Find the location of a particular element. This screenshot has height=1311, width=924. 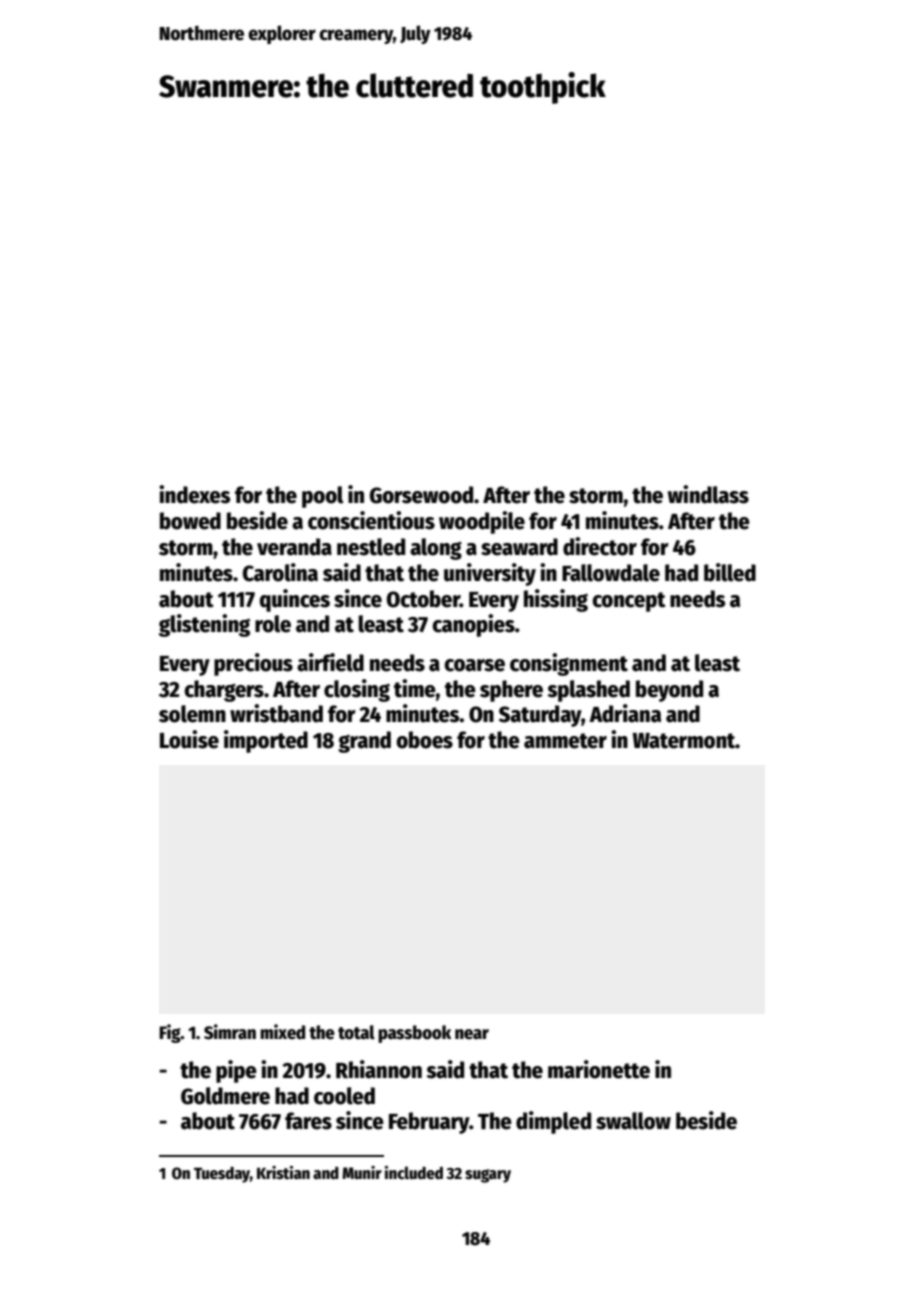

ammeter is located at coordinates (565, 741).
